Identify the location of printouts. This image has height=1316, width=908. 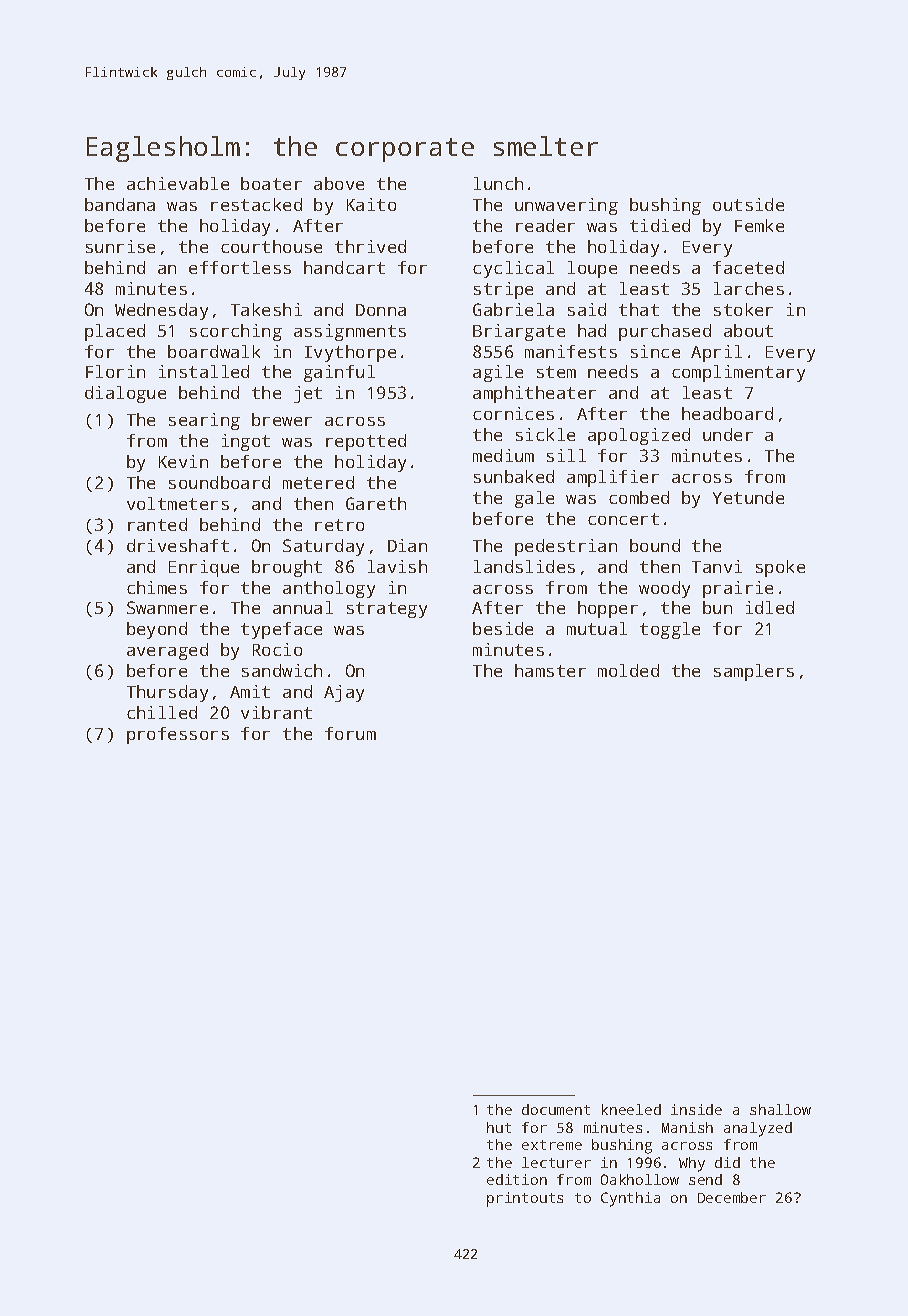
(525, 1199).
